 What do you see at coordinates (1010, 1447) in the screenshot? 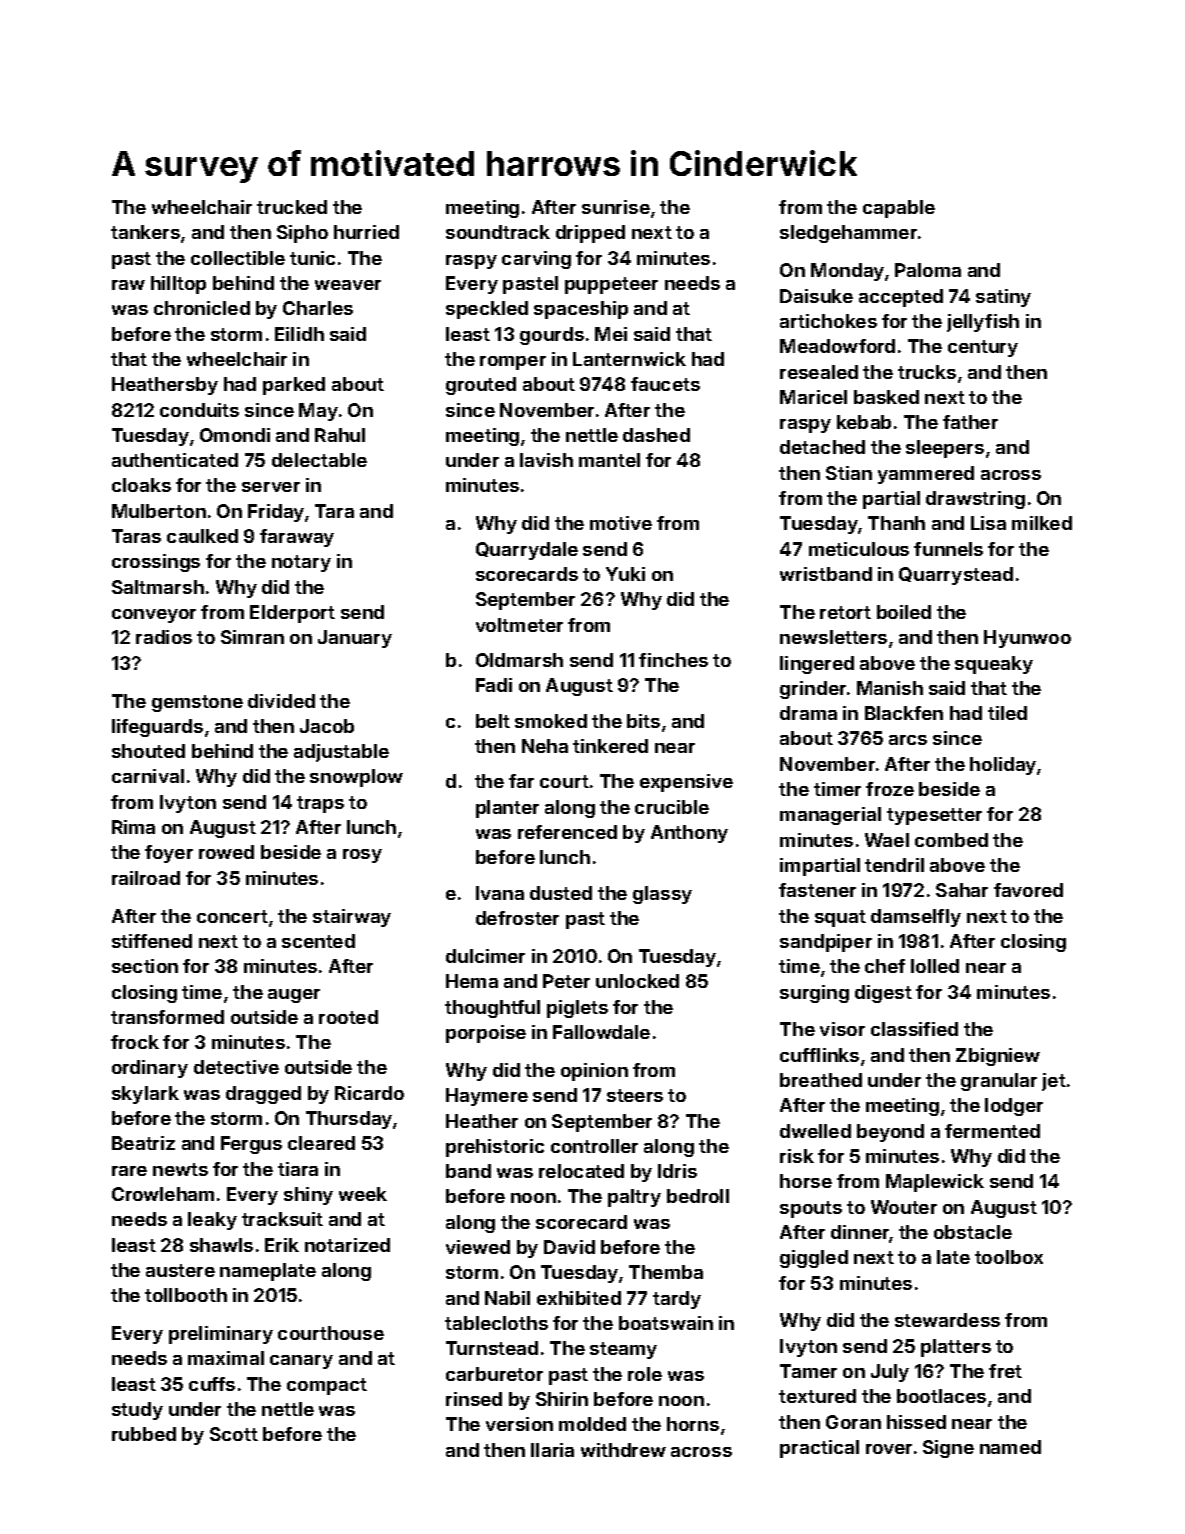
I see `named` at bounding box center [1010, 1447].
